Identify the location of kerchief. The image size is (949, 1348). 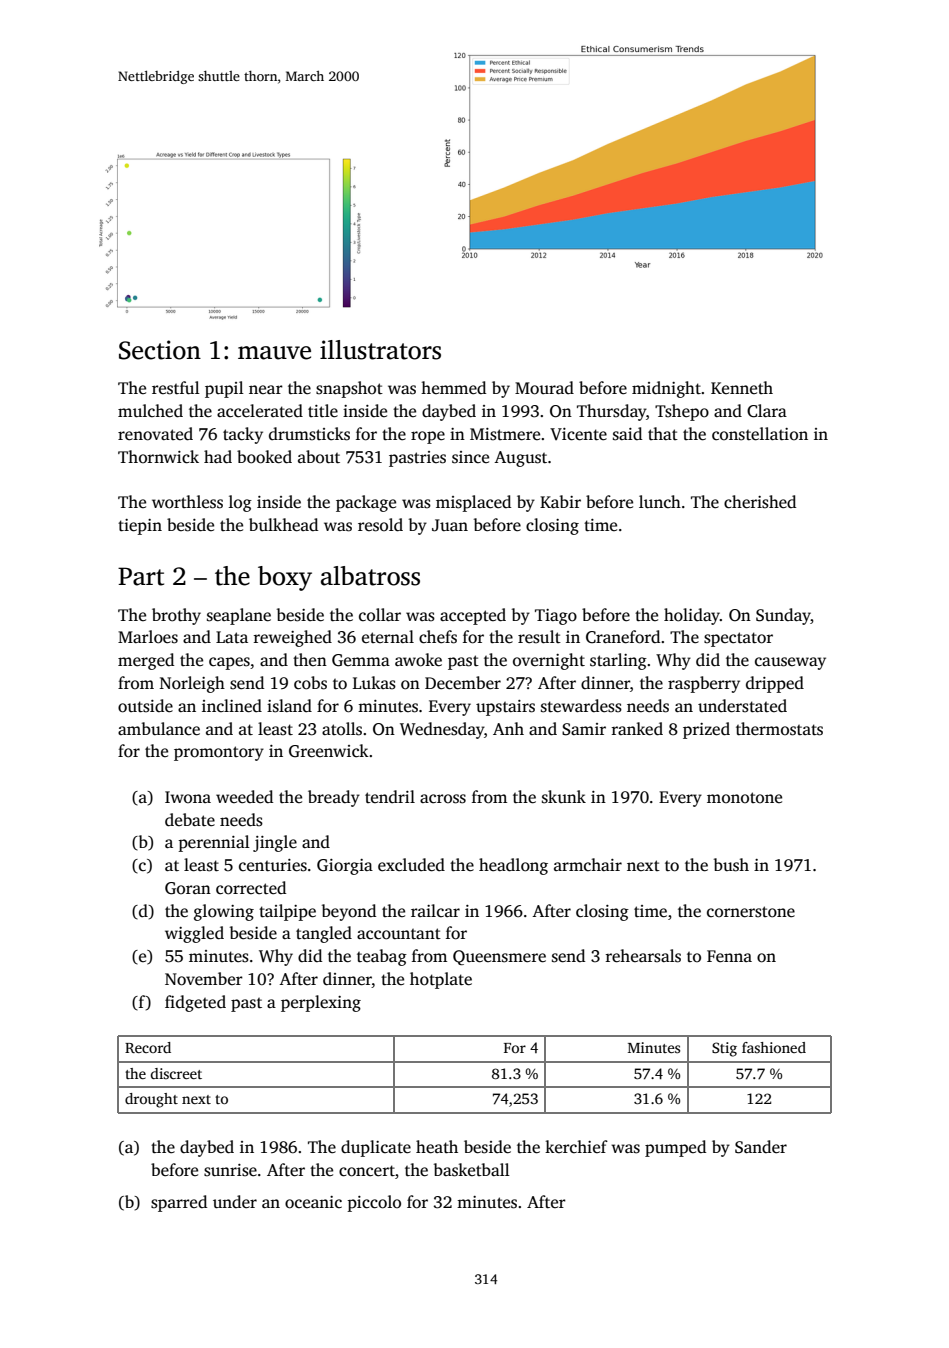
(576, 1146).
